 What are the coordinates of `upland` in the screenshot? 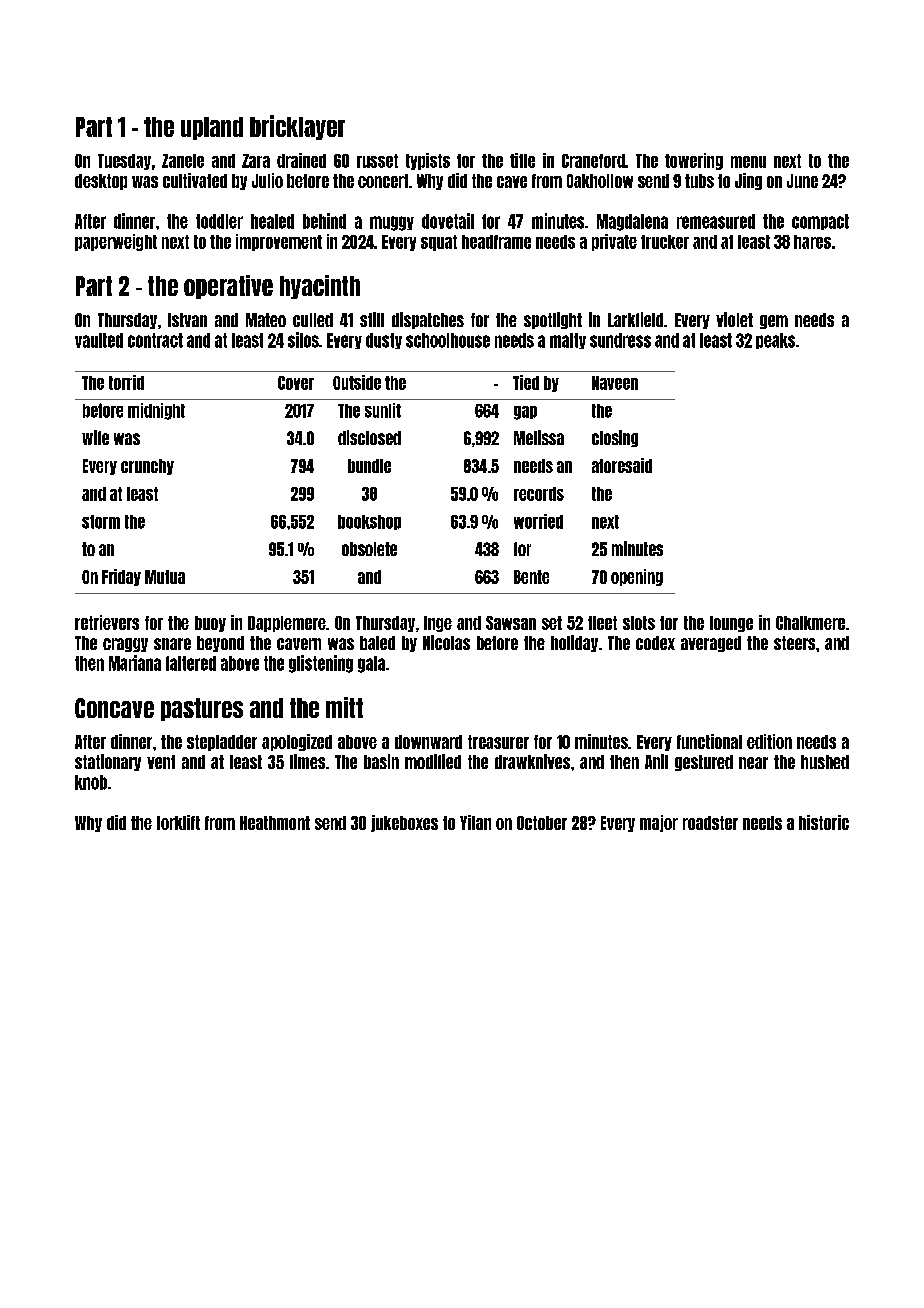 It's located at (212, 128).
